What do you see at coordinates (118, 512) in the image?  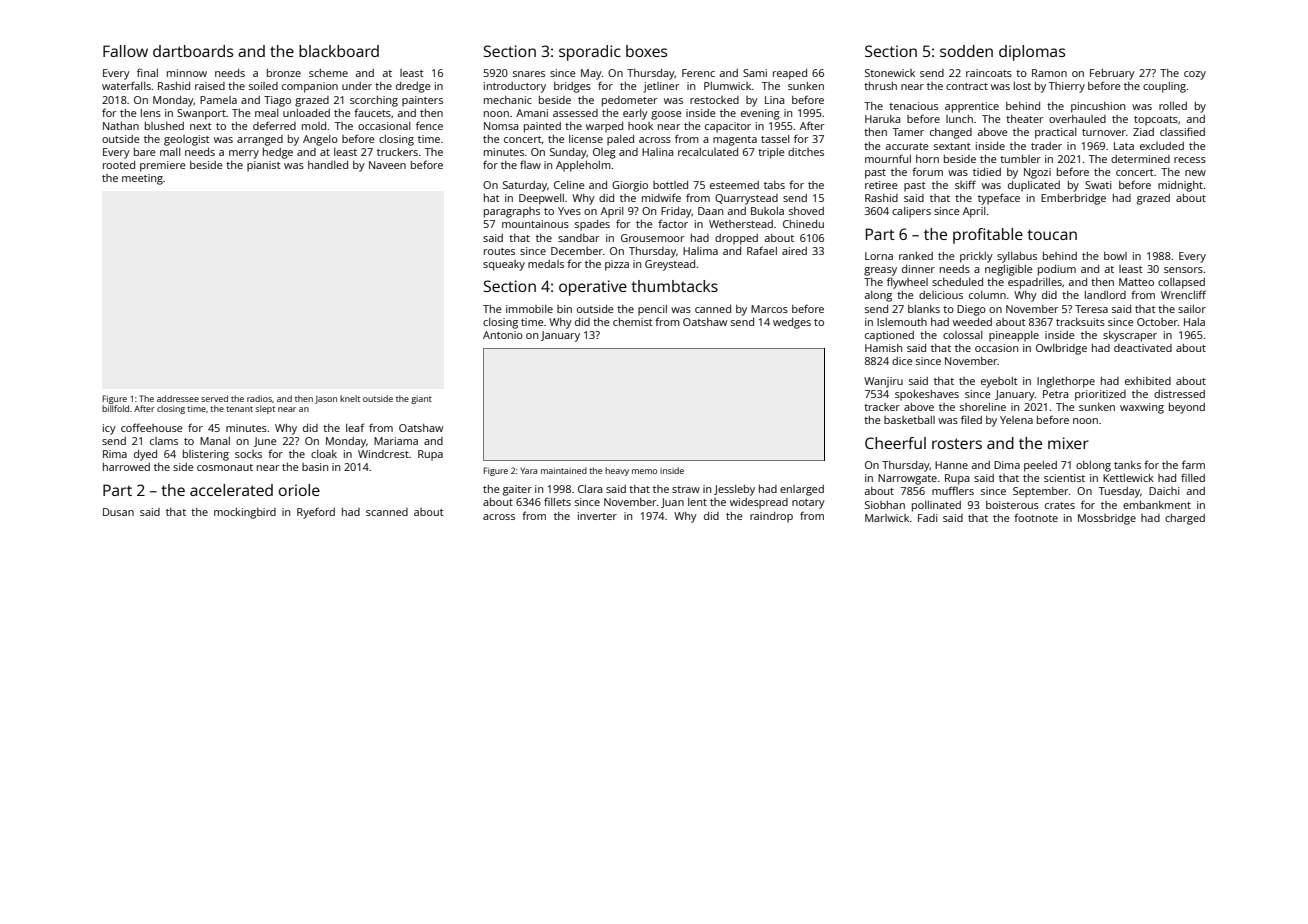 I see `Dusan` at bounding box center [118, 512].
